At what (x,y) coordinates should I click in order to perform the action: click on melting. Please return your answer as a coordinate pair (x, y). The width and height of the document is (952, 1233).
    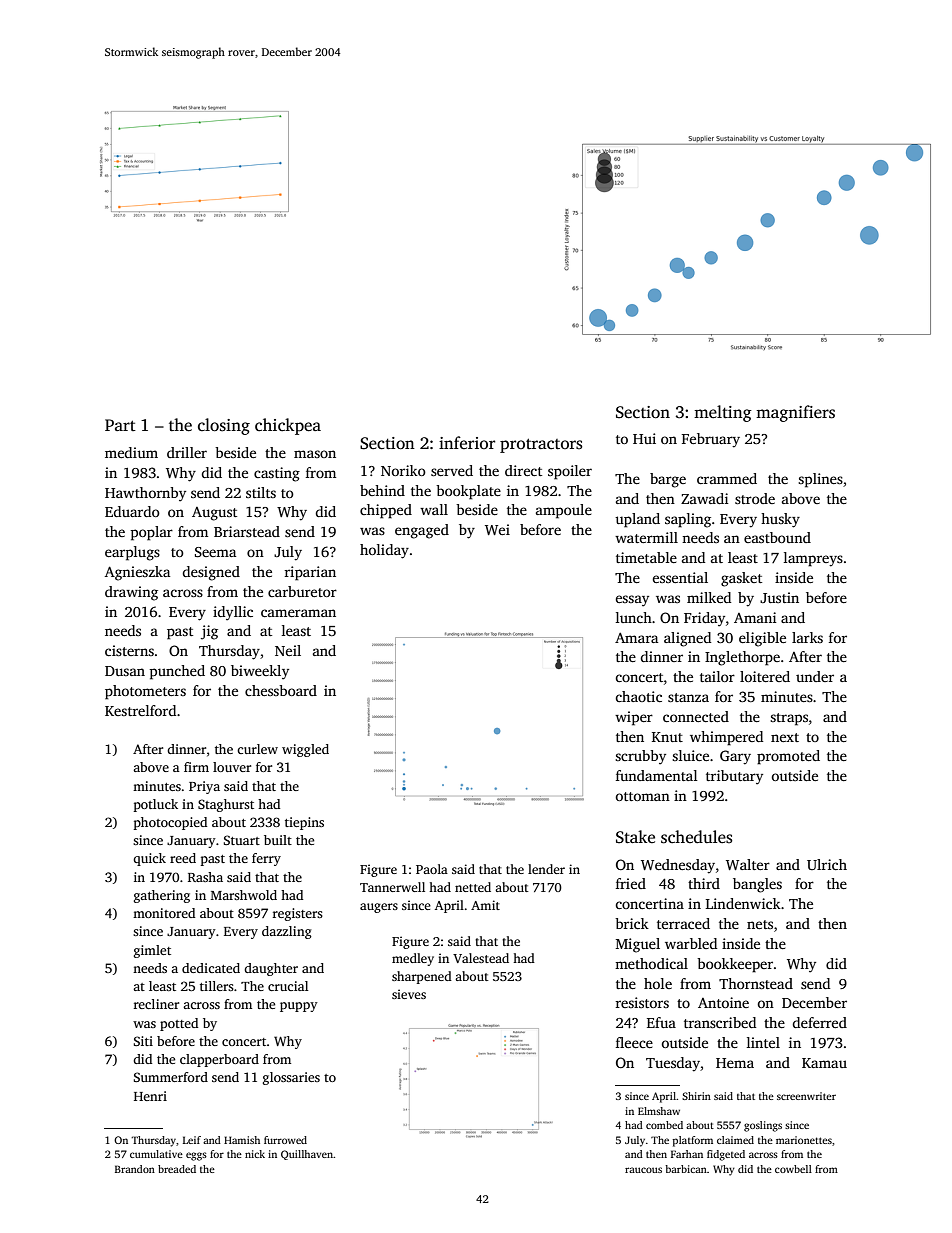
    Looking at the image, I should click on (723, 413).
